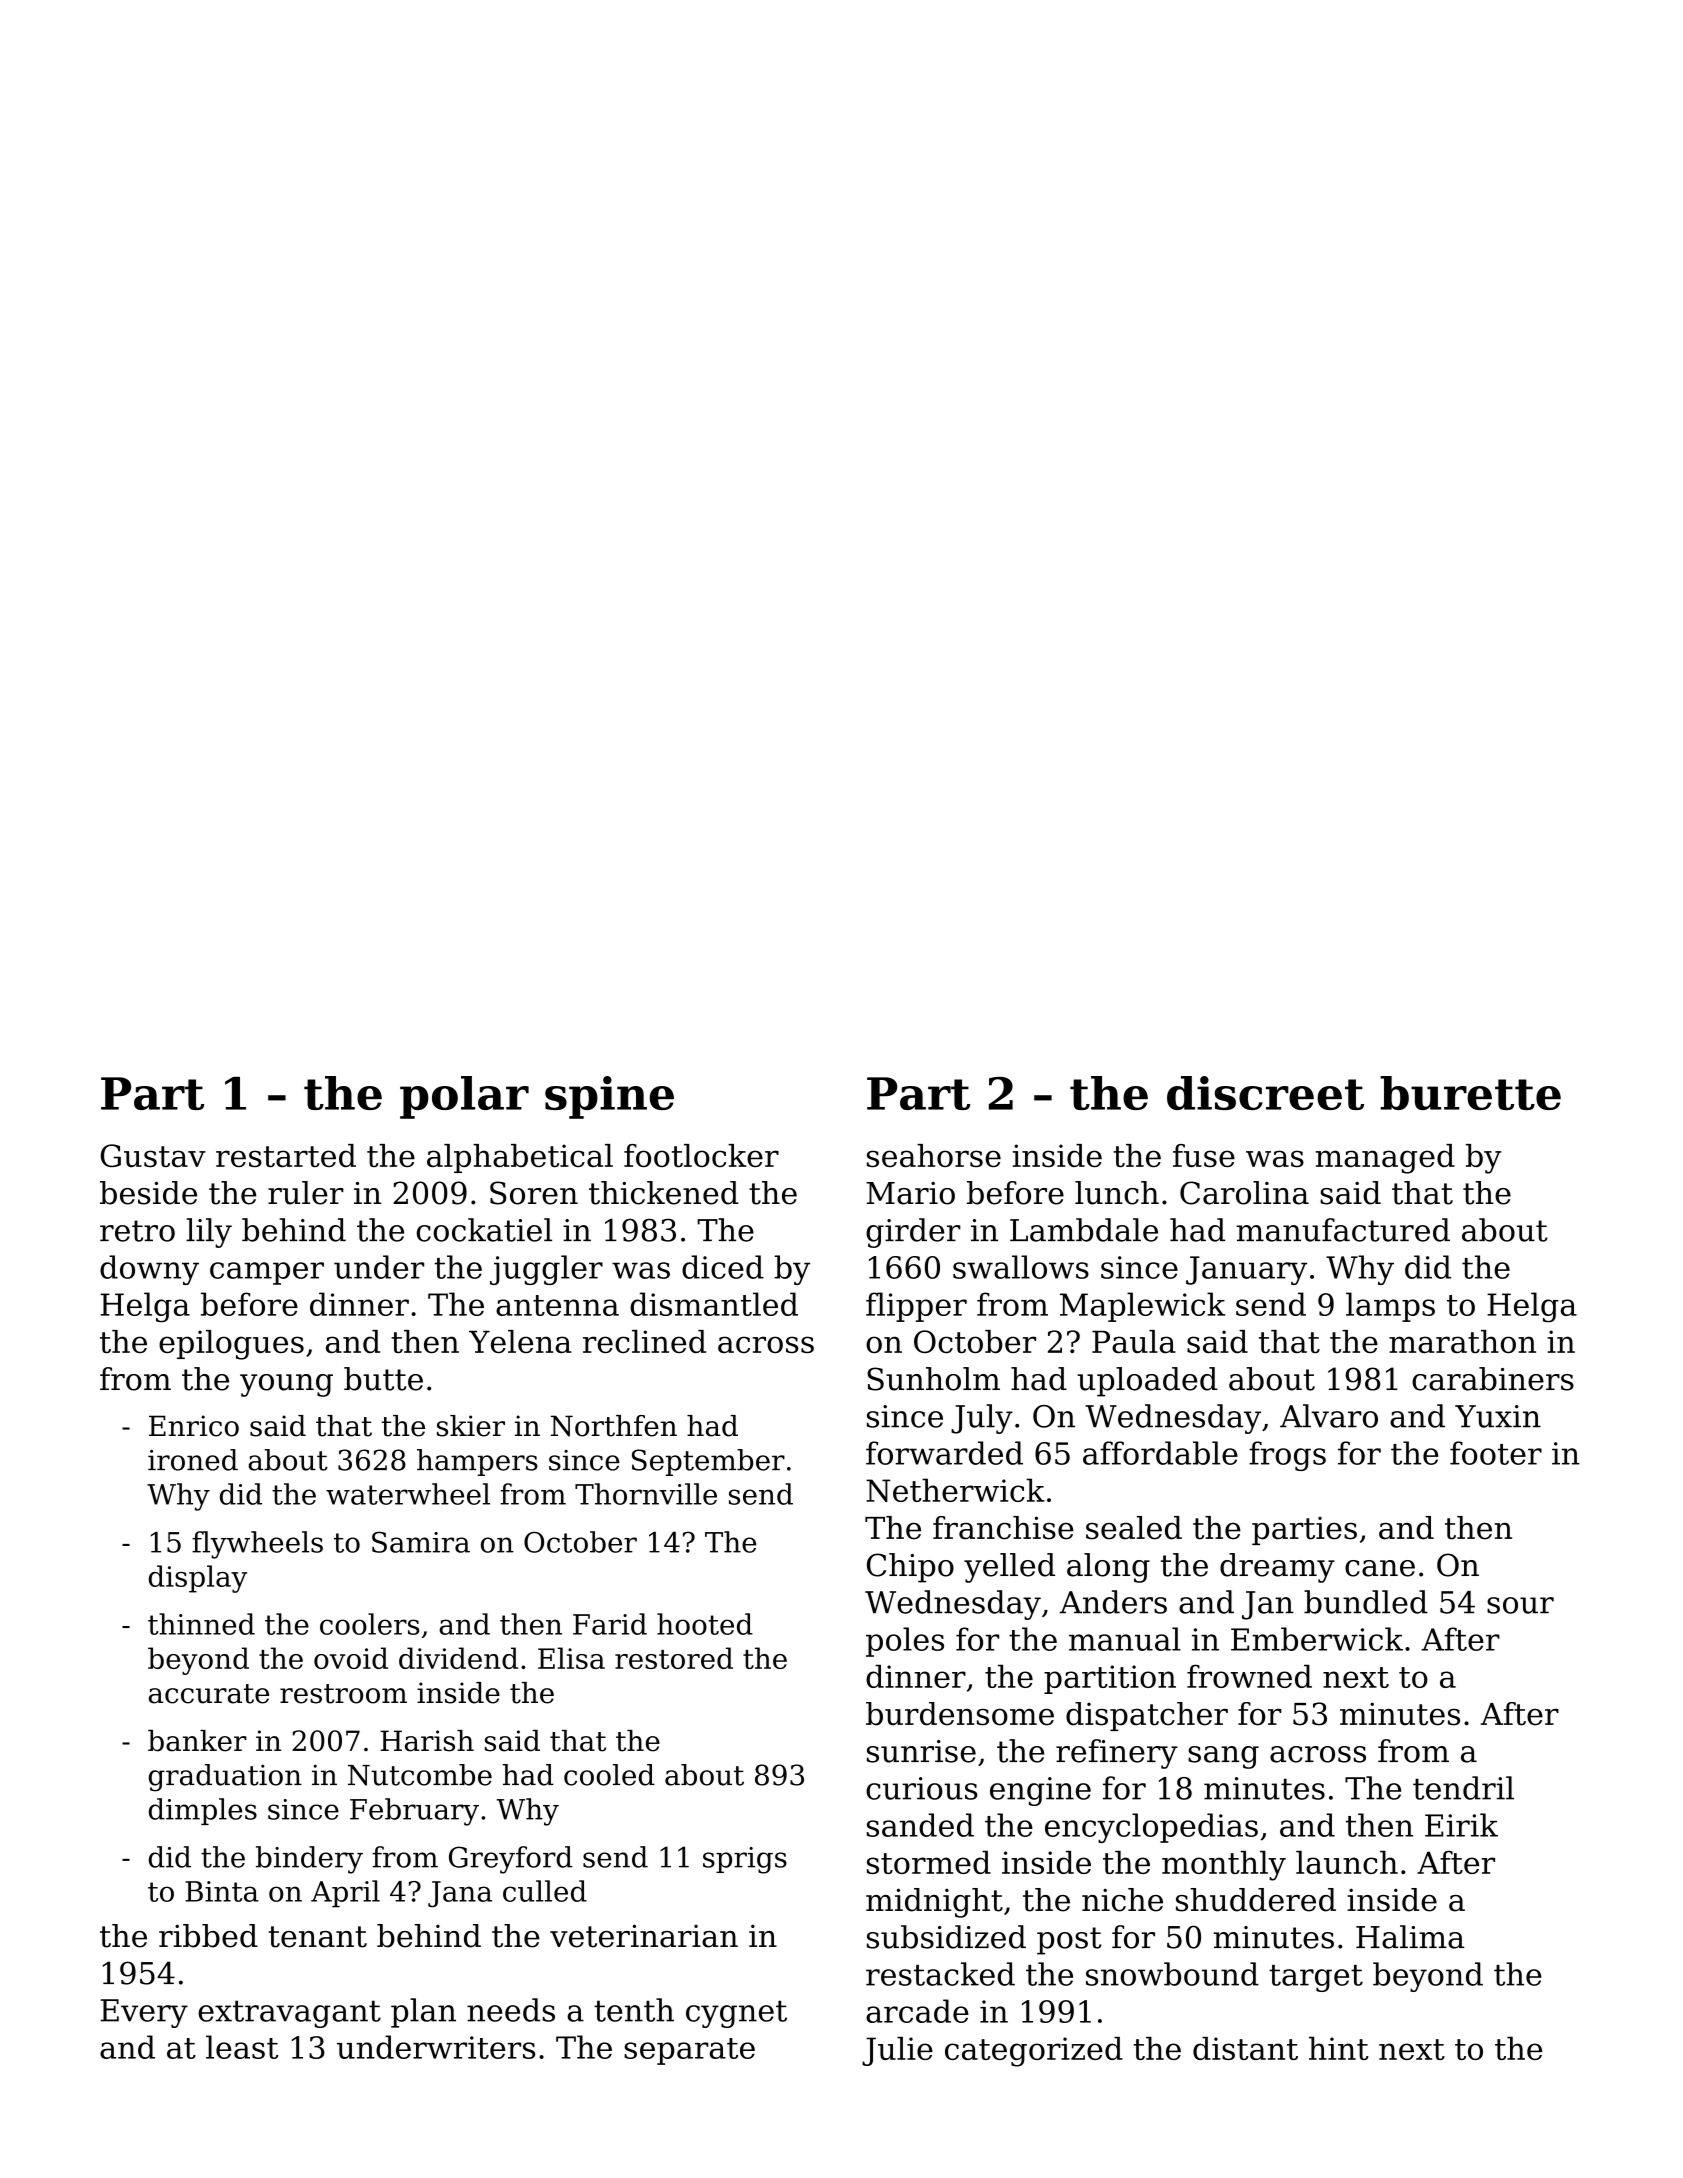  Describe the element at coordinates (1134, 1528) in the screenshot. I see `sealed` at that location.
